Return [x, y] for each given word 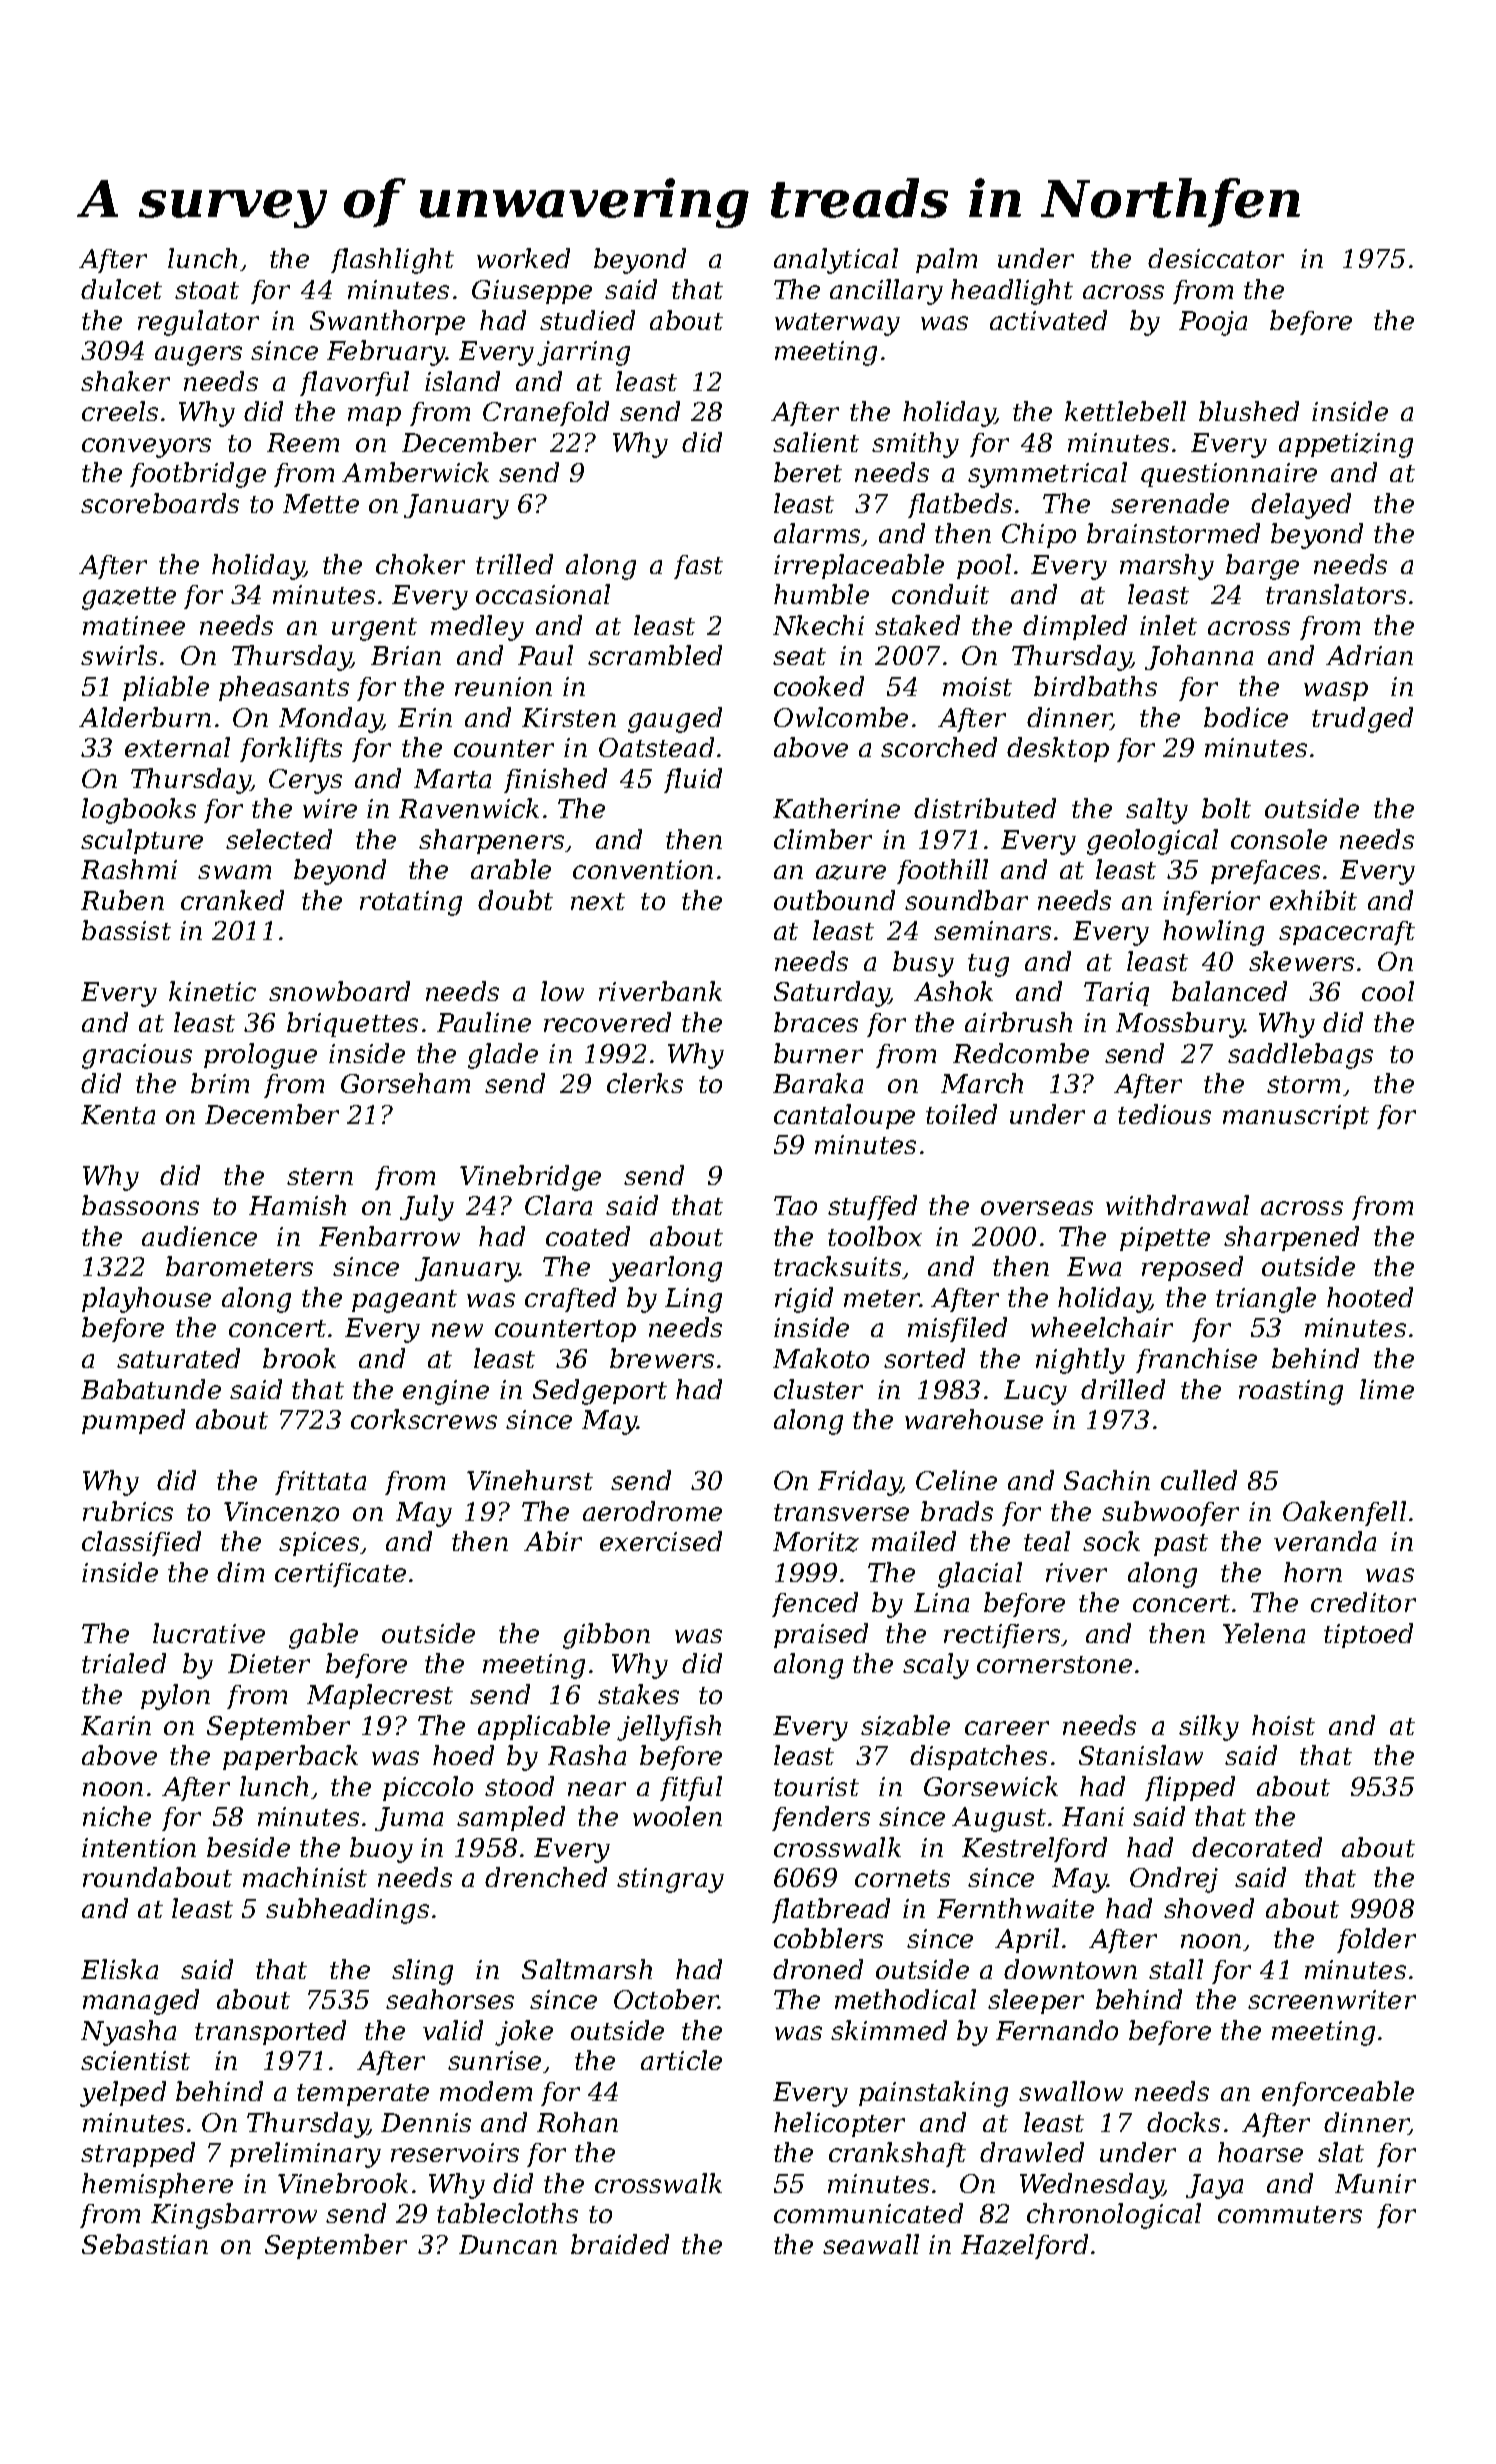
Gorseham [405, 1083]
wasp [1336, 691]
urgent [374, 629]
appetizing [1346, 445]
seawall [871, 2244]
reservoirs [455, 2152]
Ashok [953, 991]
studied [587, 320]
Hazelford [1024, 2246]
